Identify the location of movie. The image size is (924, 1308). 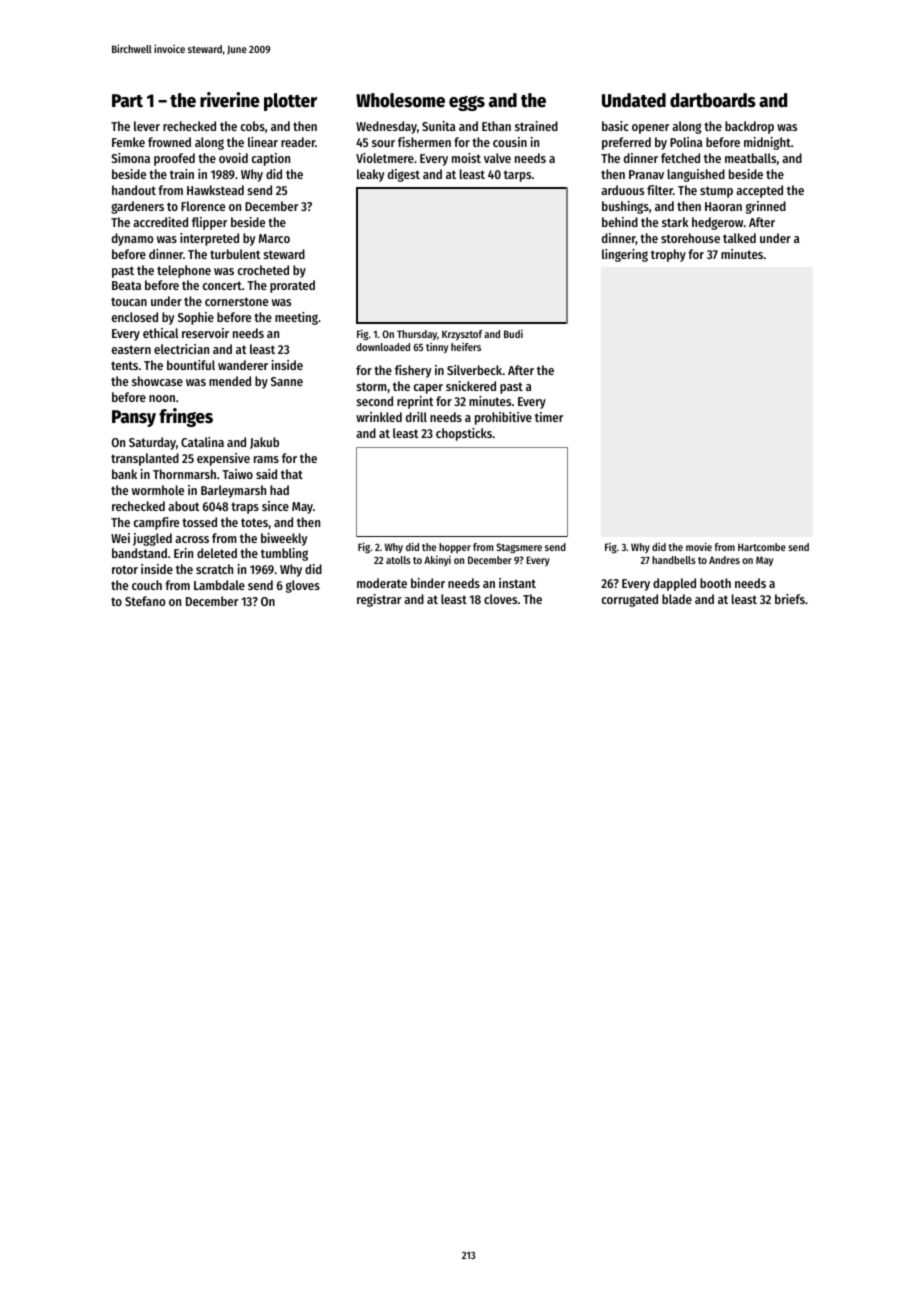
(699, 546).
